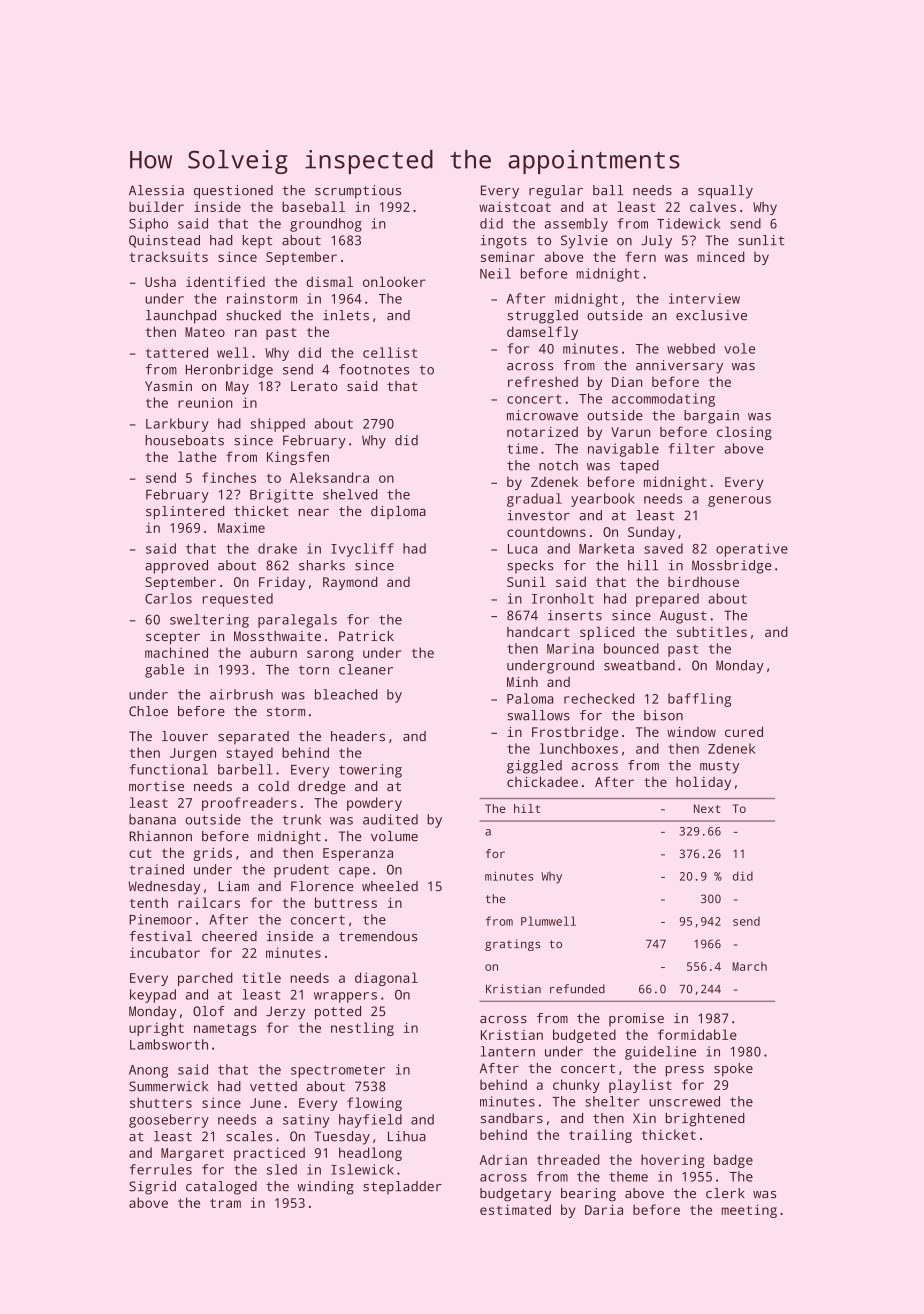 This page has width=924, height=1314. I want to click on stepladder, so click(402, 1188).
